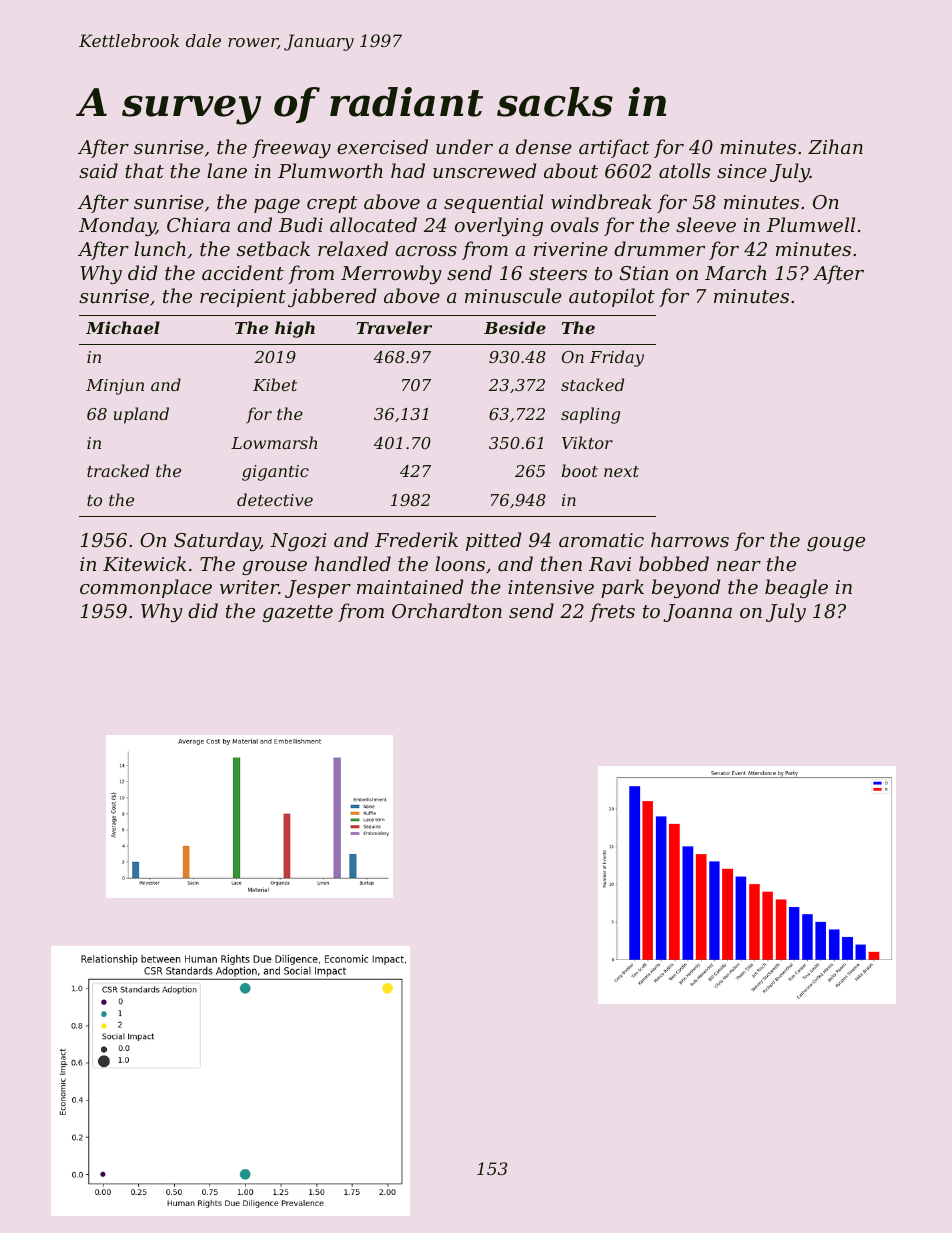 The image size is (952, 1233). What do you see at coordinates (690, 539) in the screenshot?
I see `harrows` at bounding box center [690, 539].
